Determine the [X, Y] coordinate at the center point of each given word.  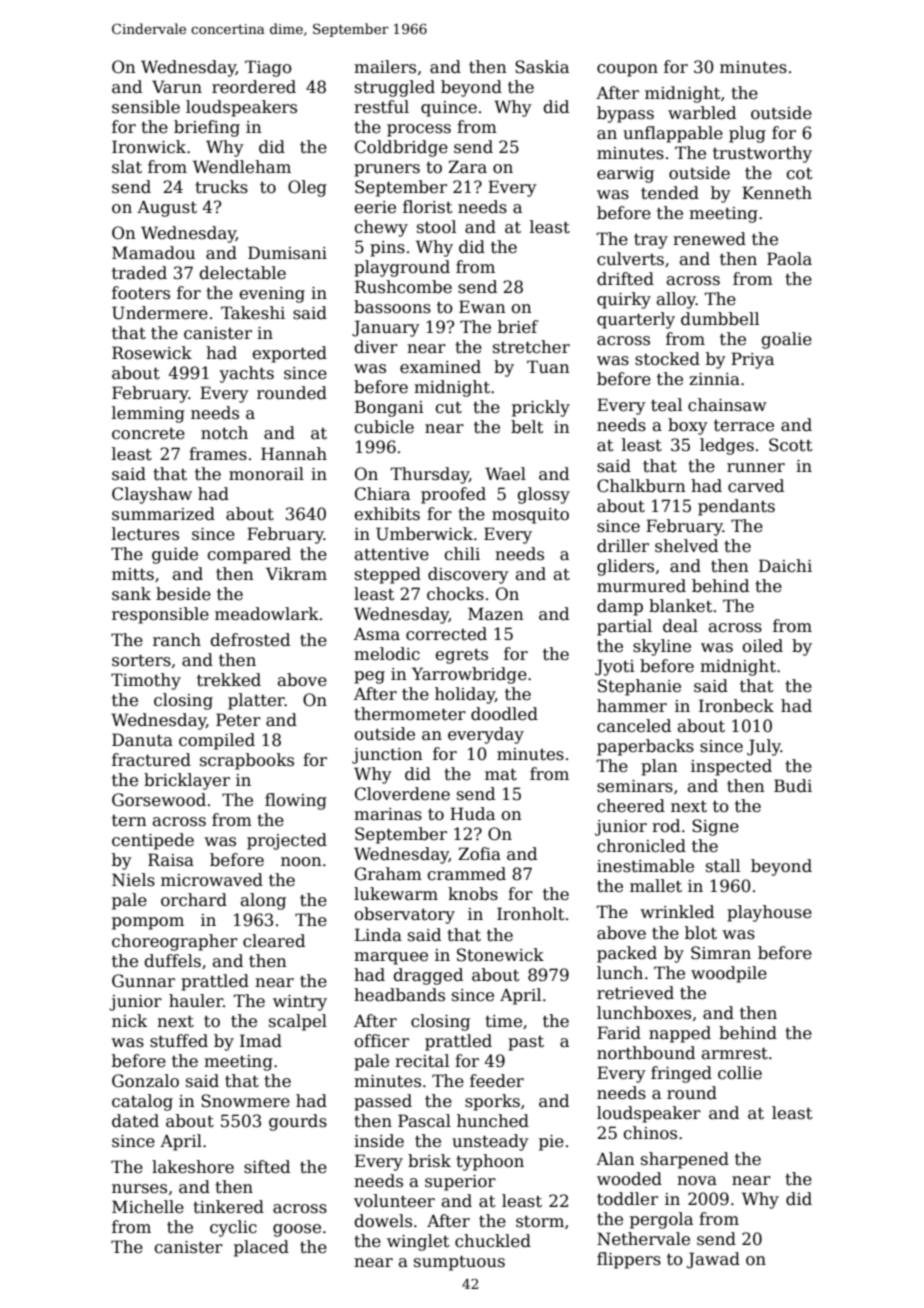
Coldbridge [401, 148]
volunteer [394, 1201]
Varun [177, 87]
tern [129, 821]
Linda [378, 934]
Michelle [148, 1207]
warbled [702, 113]
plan [659, 767]
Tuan [548, 366]
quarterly [636, 320]
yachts [246, 374]
